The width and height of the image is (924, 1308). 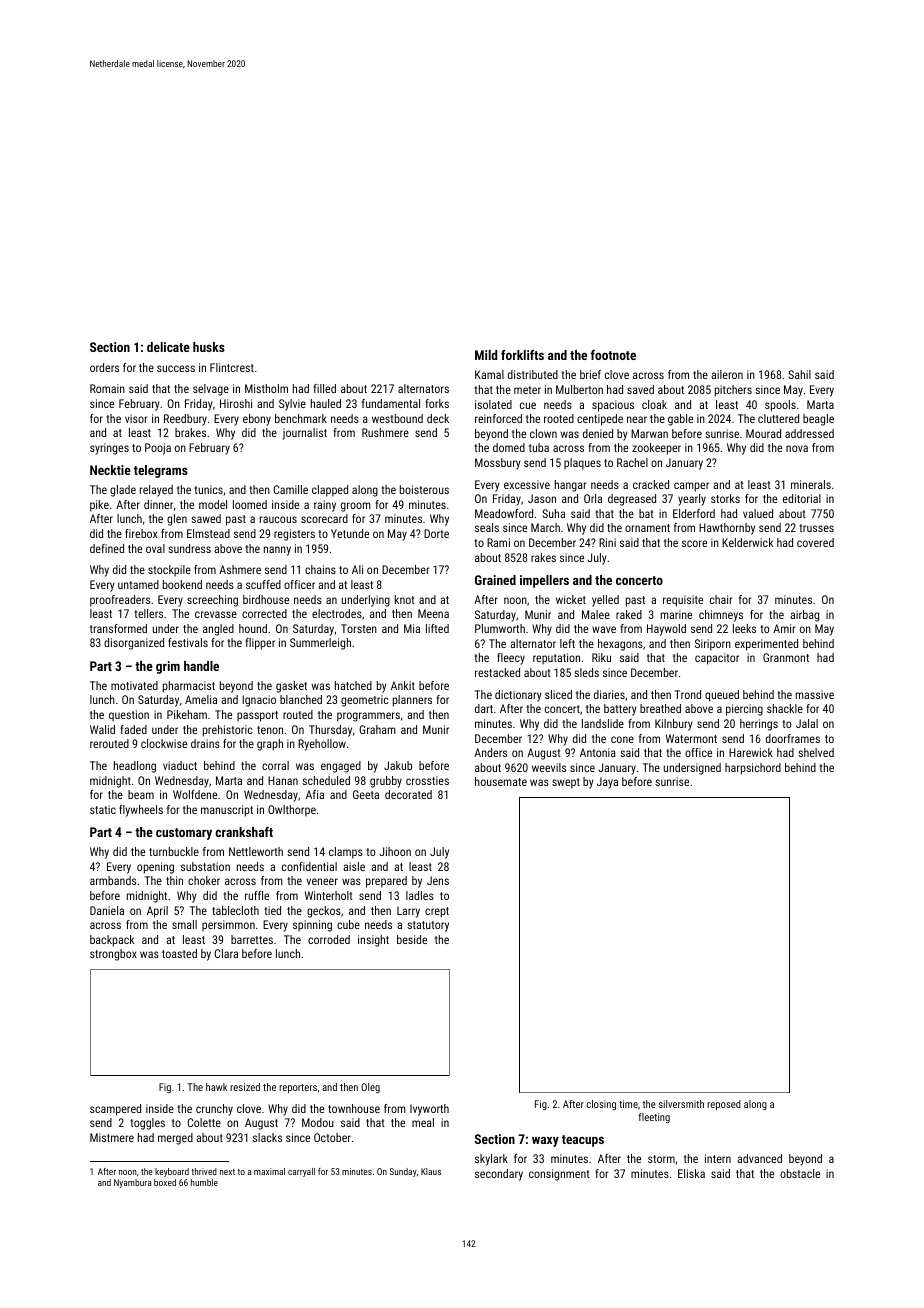 I want to click on Eliska, so click(x=691, y=1173).
